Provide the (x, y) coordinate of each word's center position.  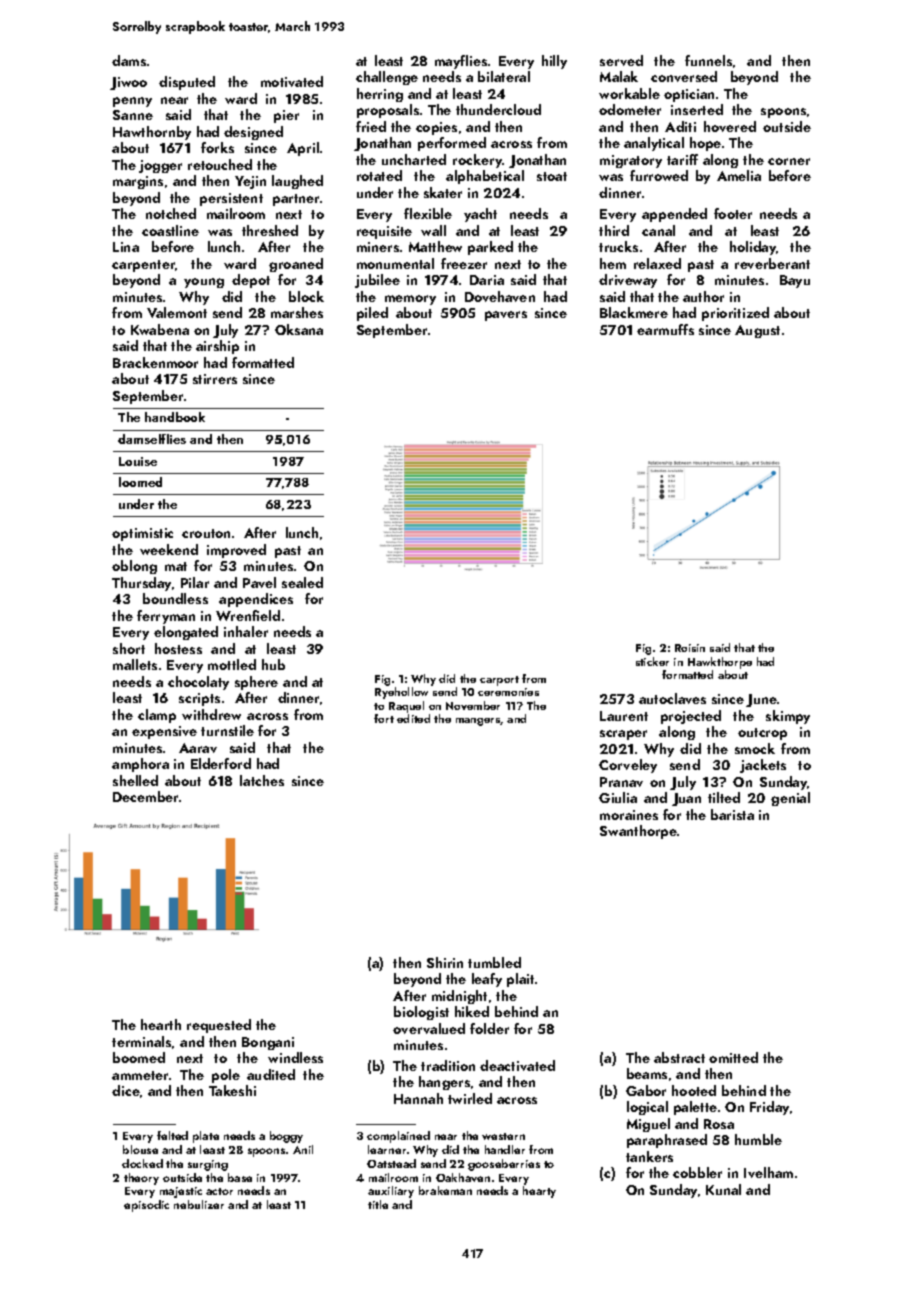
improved (236, 551)
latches (262, 780)
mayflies (461, 62)
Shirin (445, 962)
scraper (623, 735)
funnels (708, 60)
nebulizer (199, 1204)
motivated (292, 81)
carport (499, 681)
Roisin (690, 648)
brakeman (445, 1190)
